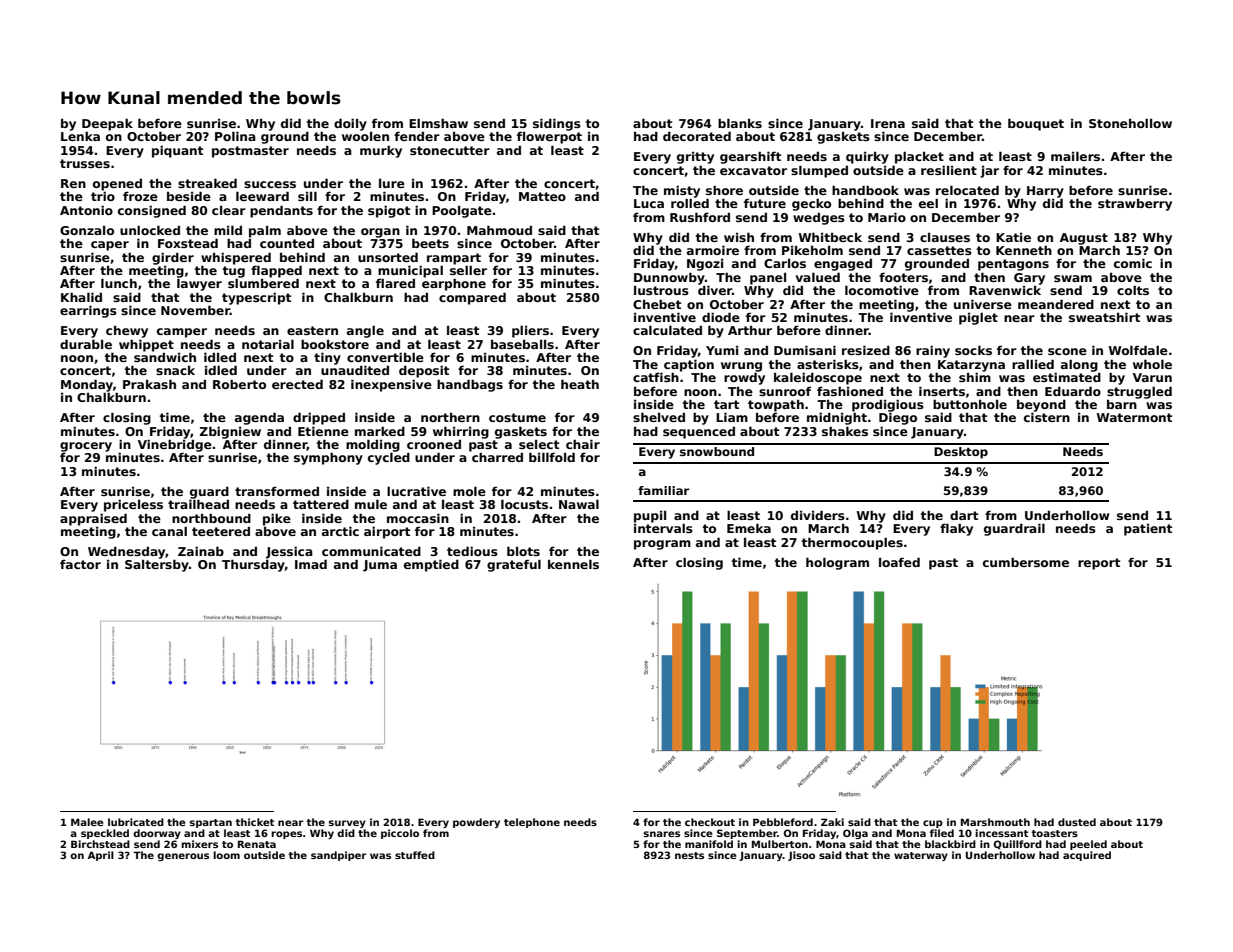  What do you see at coordinates (80, 564) in the screenshot?
I see `factor` at bounding box center [80, 564].
